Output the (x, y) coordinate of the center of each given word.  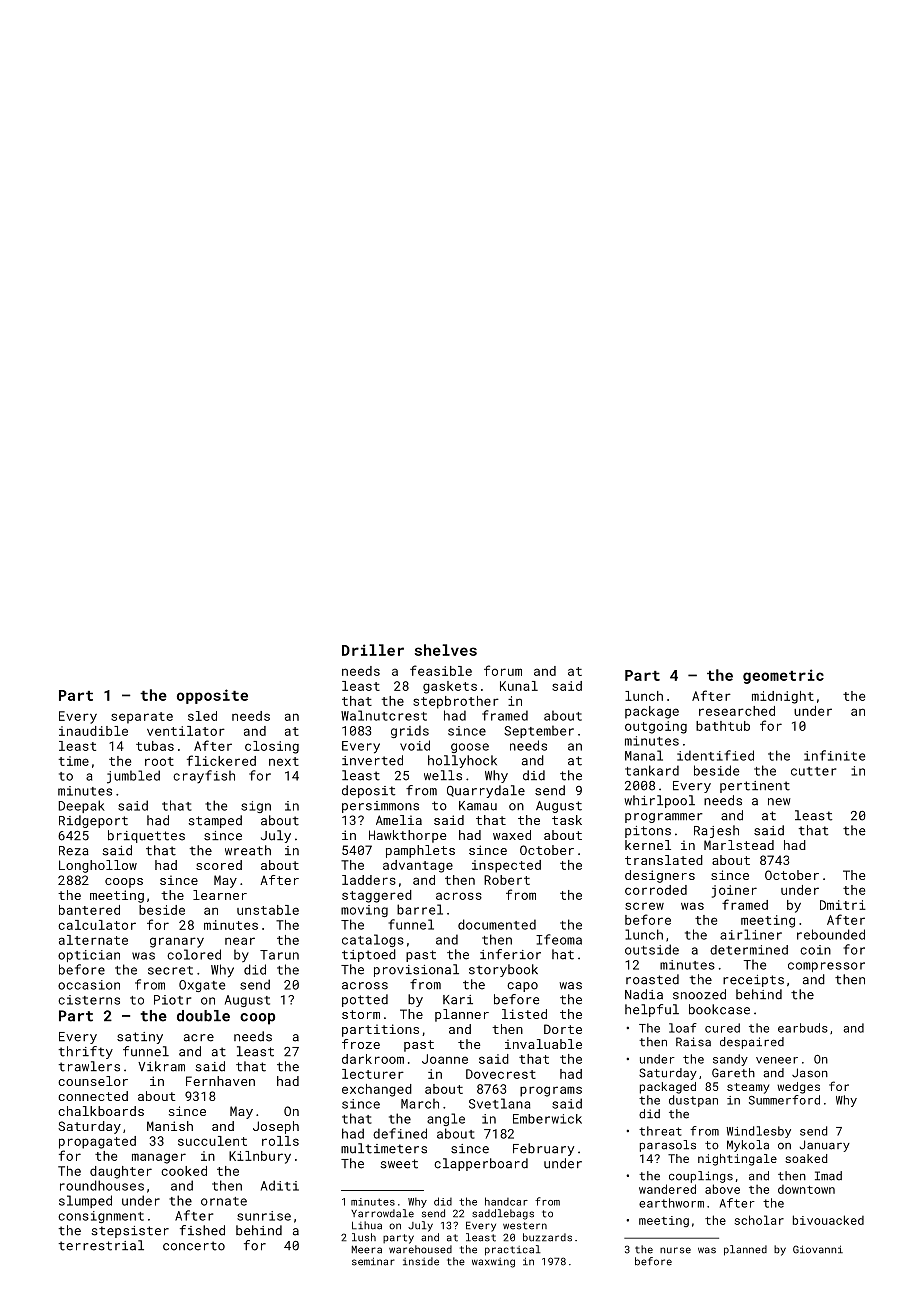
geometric (783, 676)
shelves (446, 650)
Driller (373, 650)
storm (361, 1014)
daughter (121, 1172)
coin (815, 950)
